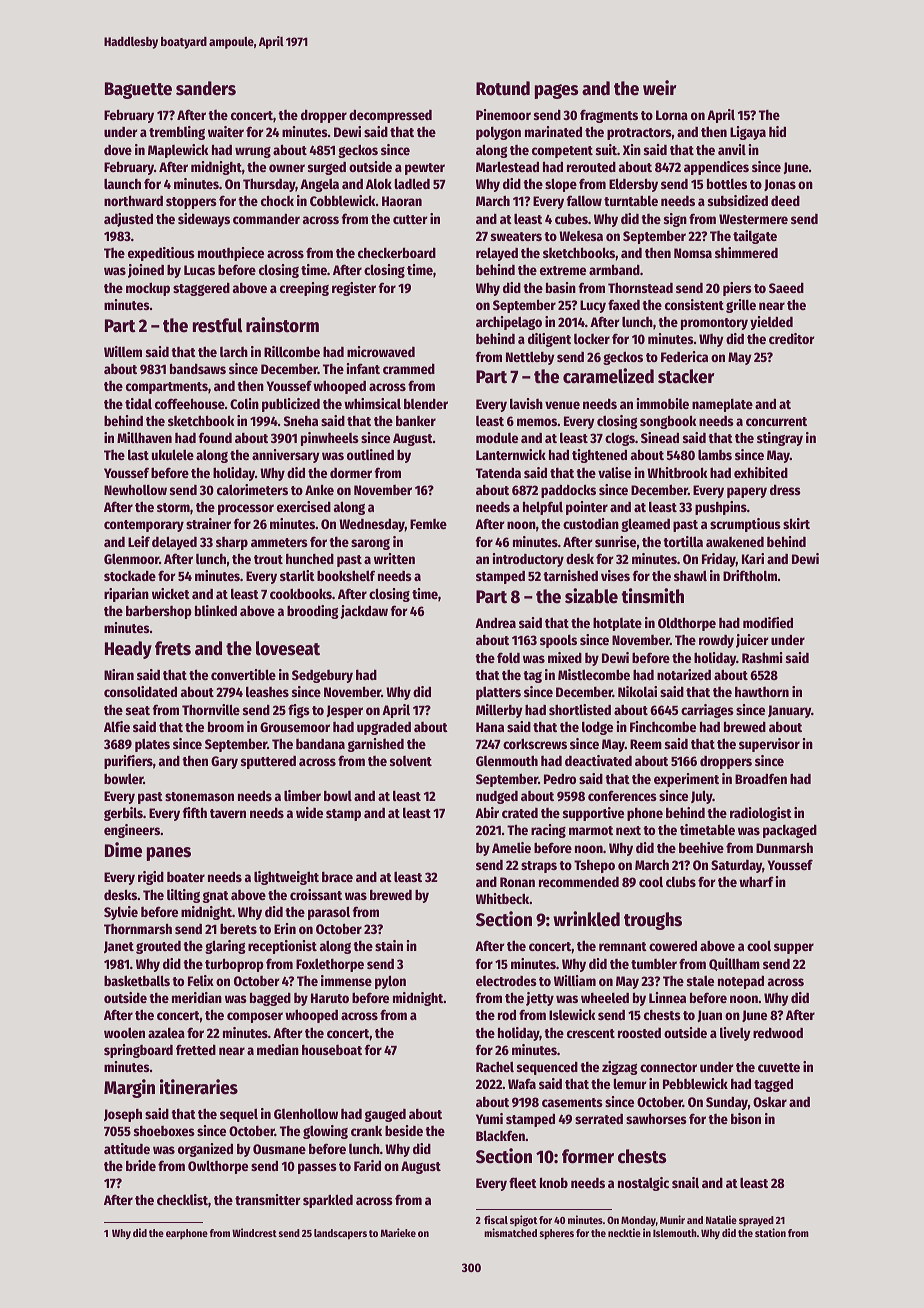 The width and height of the document is (924, 1308). I want to click on cutter, so click(410, 219).
